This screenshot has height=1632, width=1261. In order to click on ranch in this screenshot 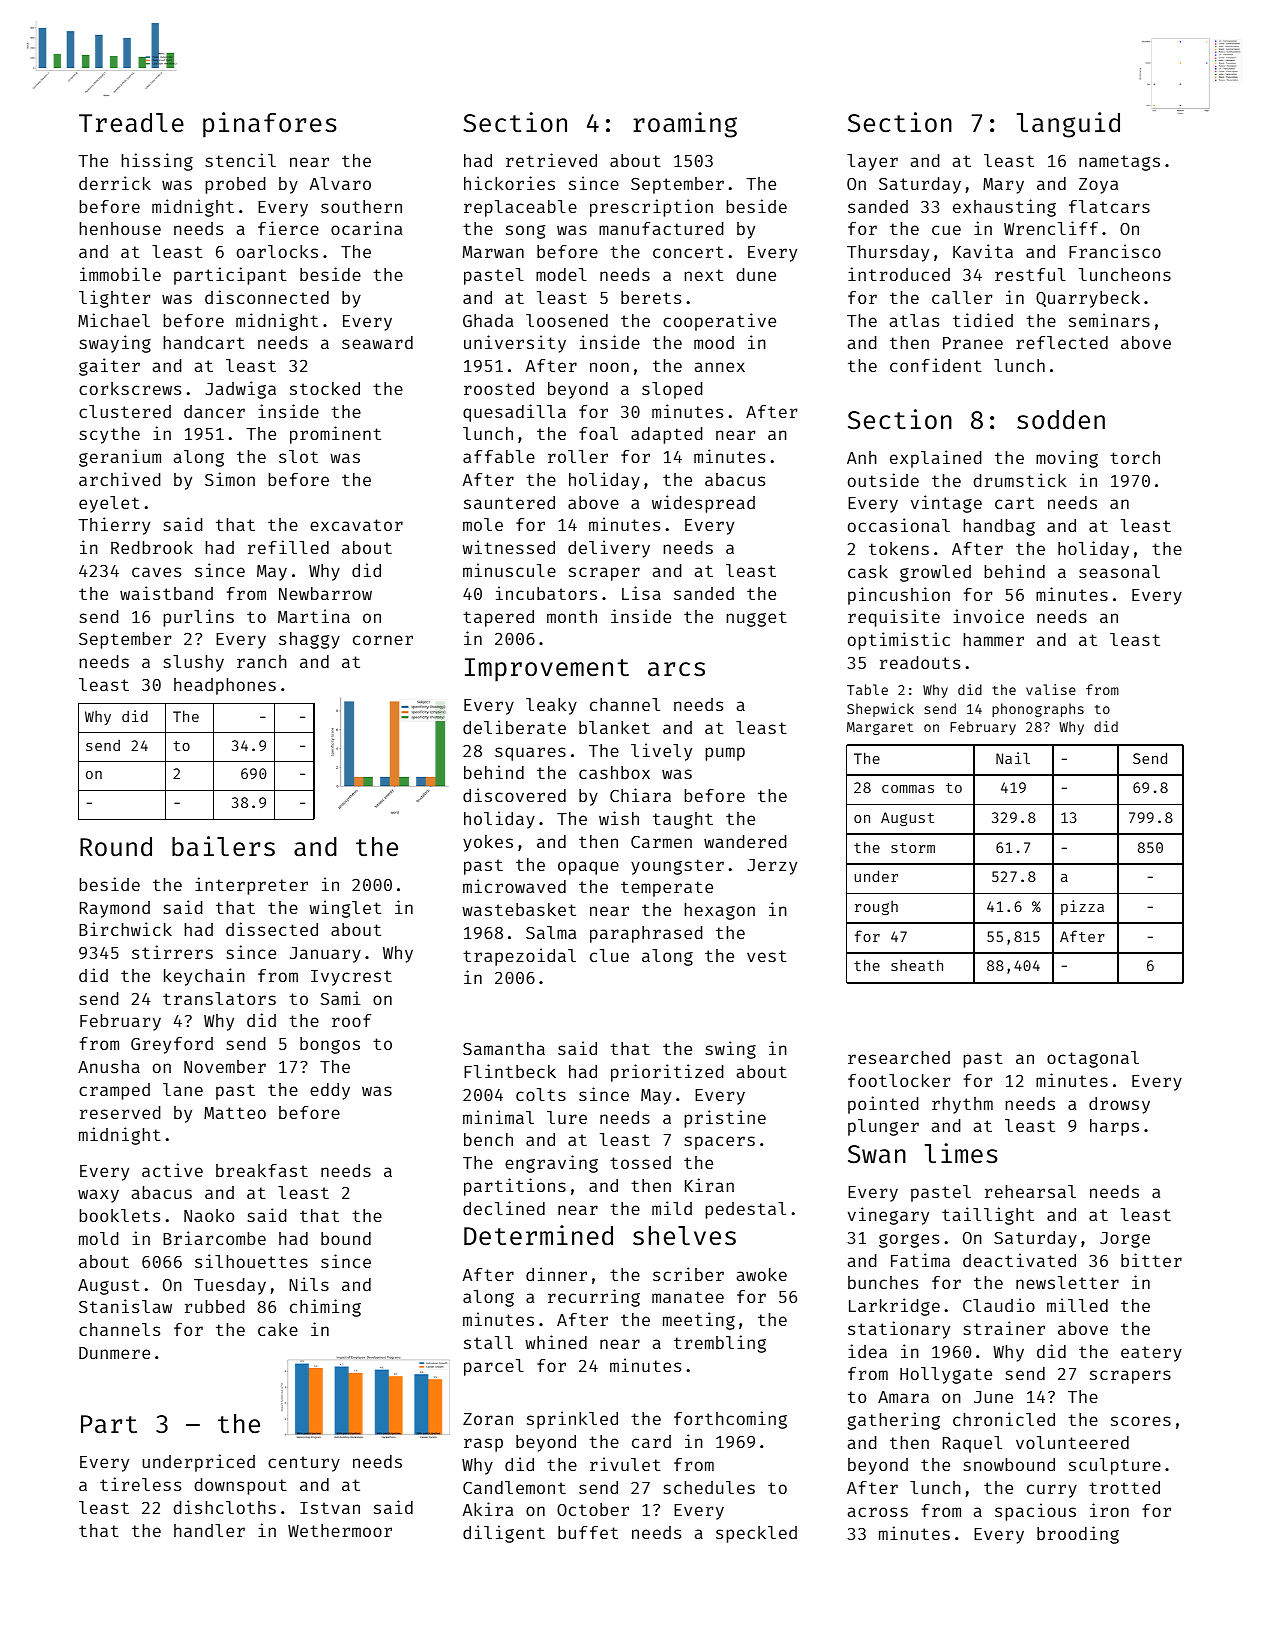, I will do `click(262, 661)`.
